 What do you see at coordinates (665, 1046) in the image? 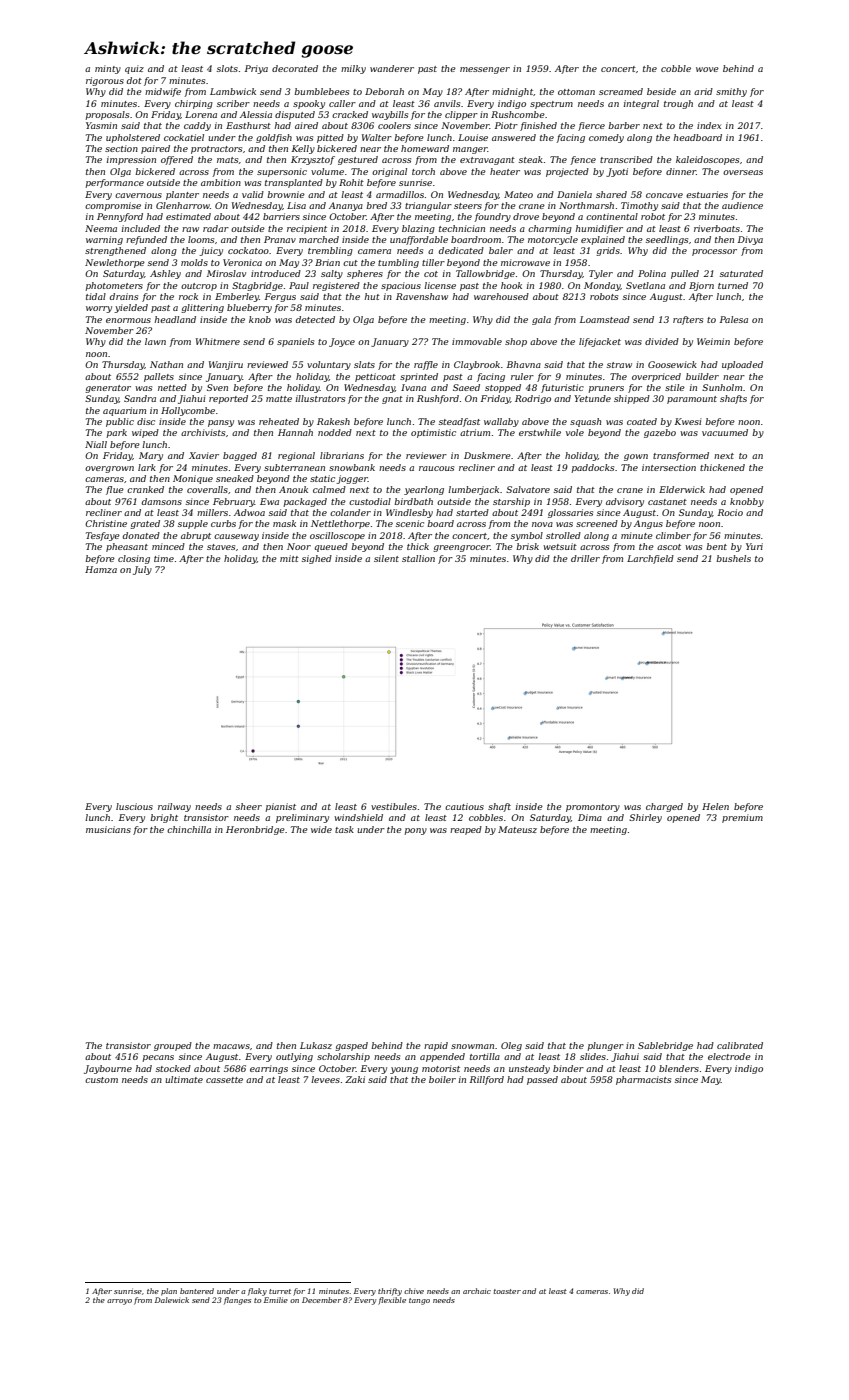
I see `Sablebridge` at bounding box center [665, 1046].
